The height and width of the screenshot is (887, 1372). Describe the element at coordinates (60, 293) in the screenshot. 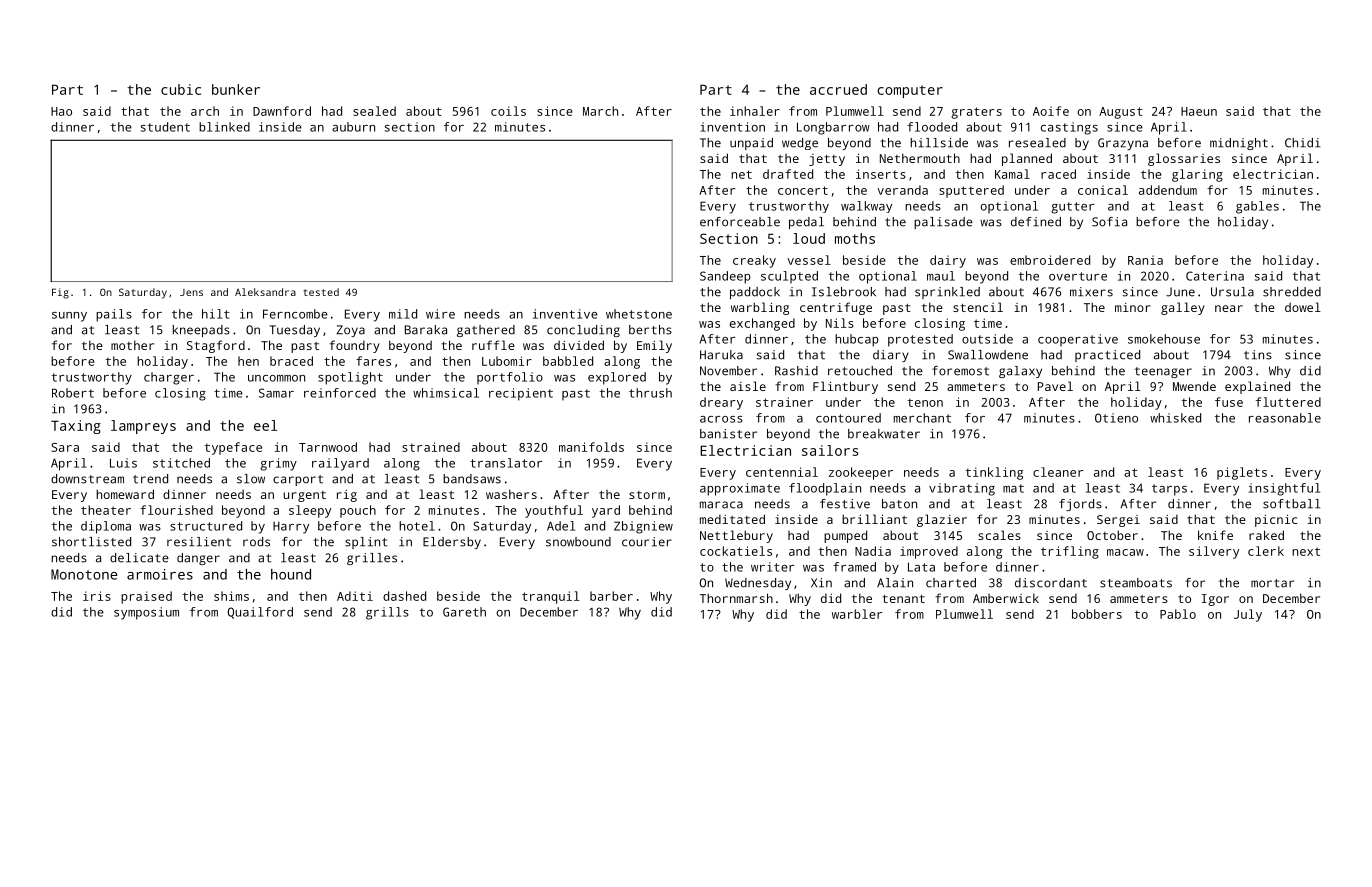

I see `Fig` at that location.
